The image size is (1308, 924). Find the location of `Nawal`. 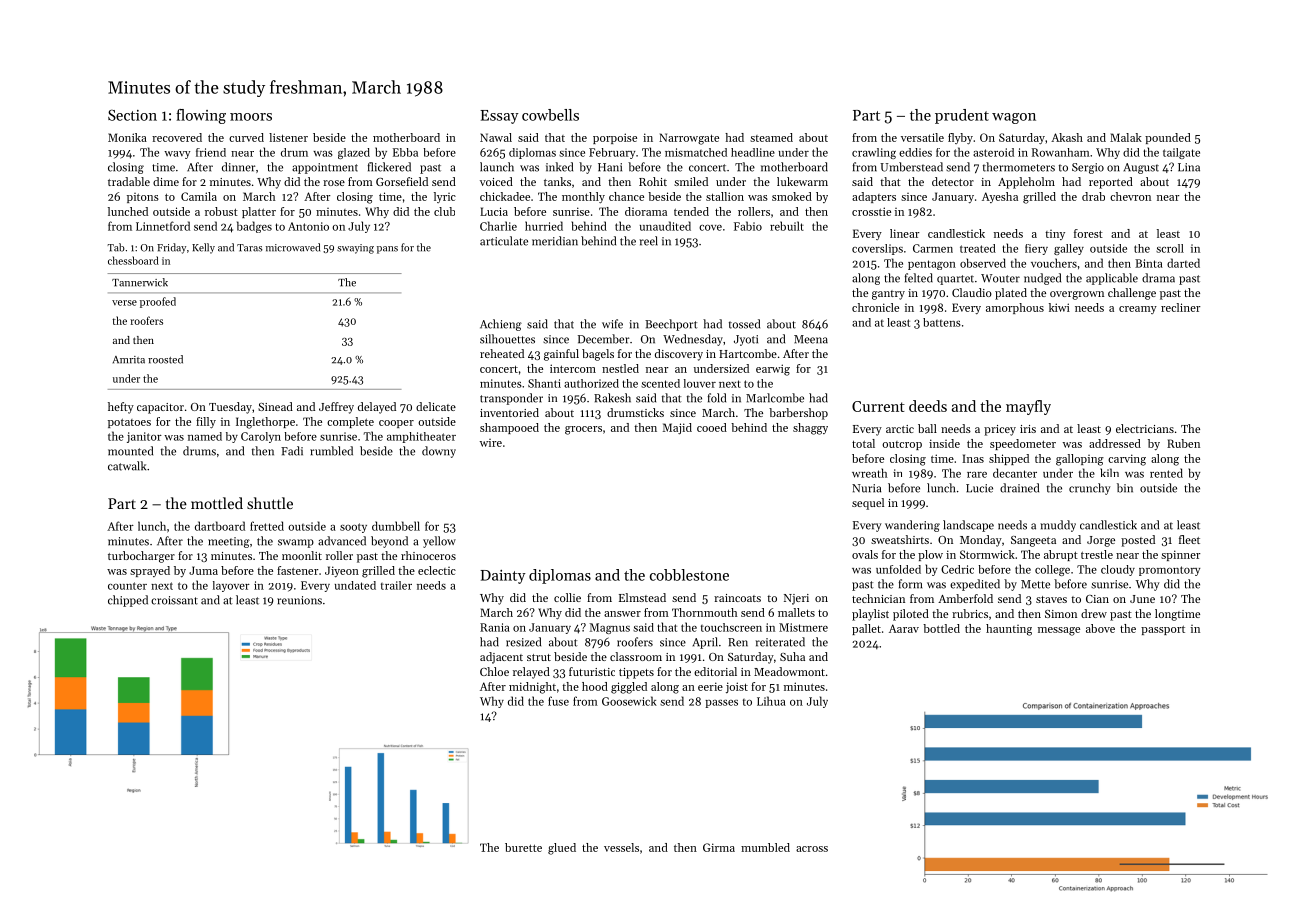

Nawal is located at coordinates (496, 137).
